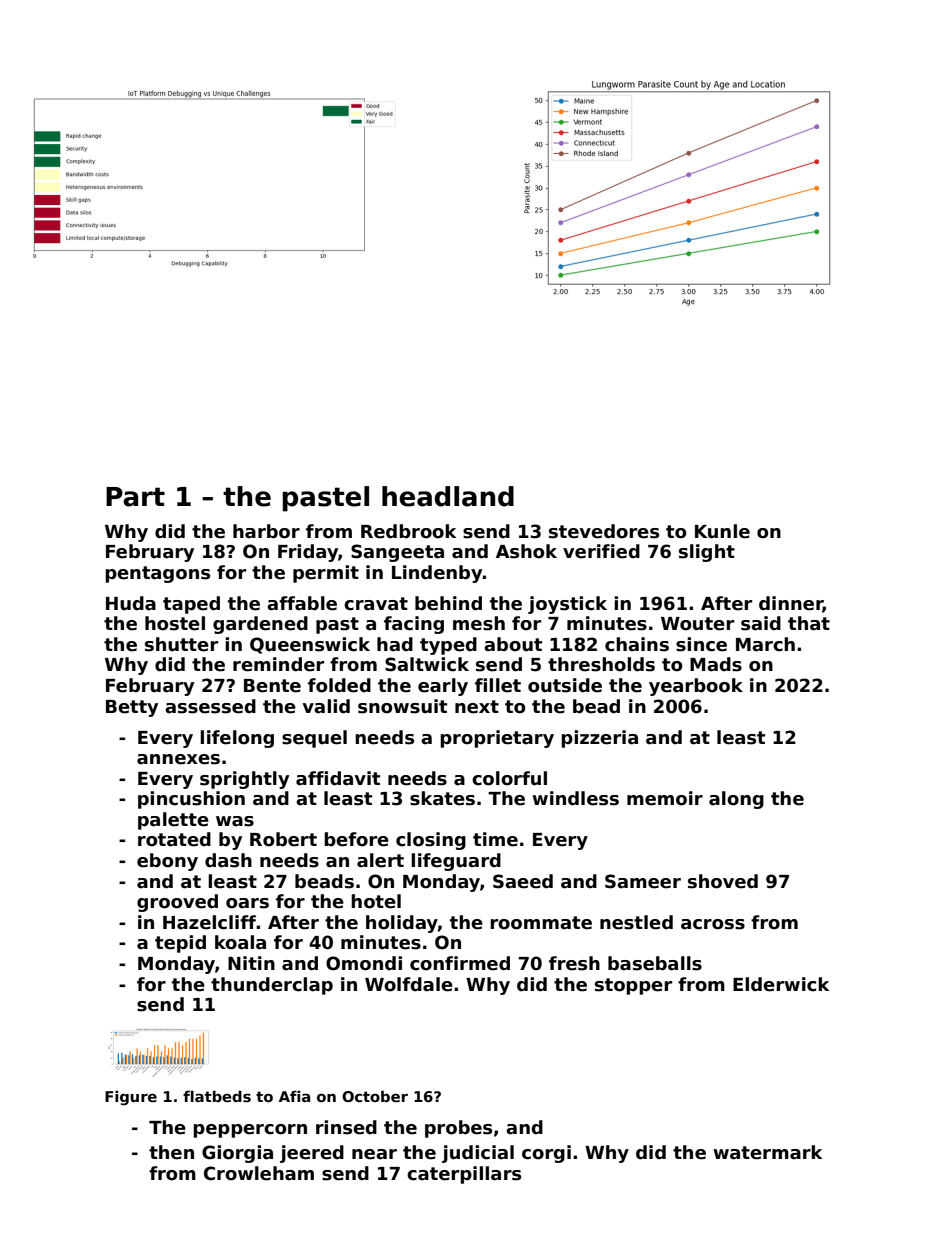 The image size is (952, 1233). I want to click on shoved, so click(723, 881).
